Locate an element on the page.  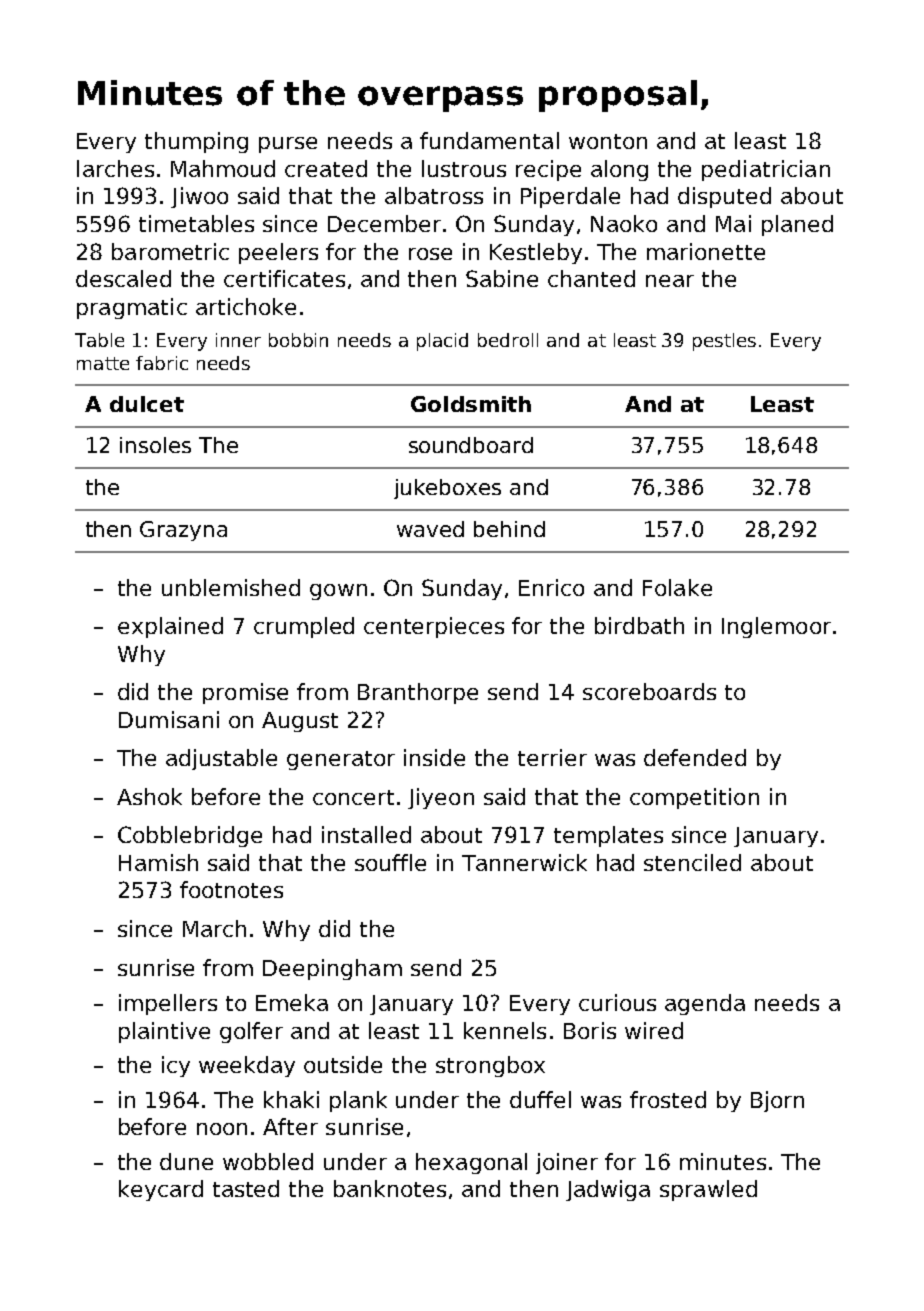
Grazyna is located at coordinates (183, 531).
